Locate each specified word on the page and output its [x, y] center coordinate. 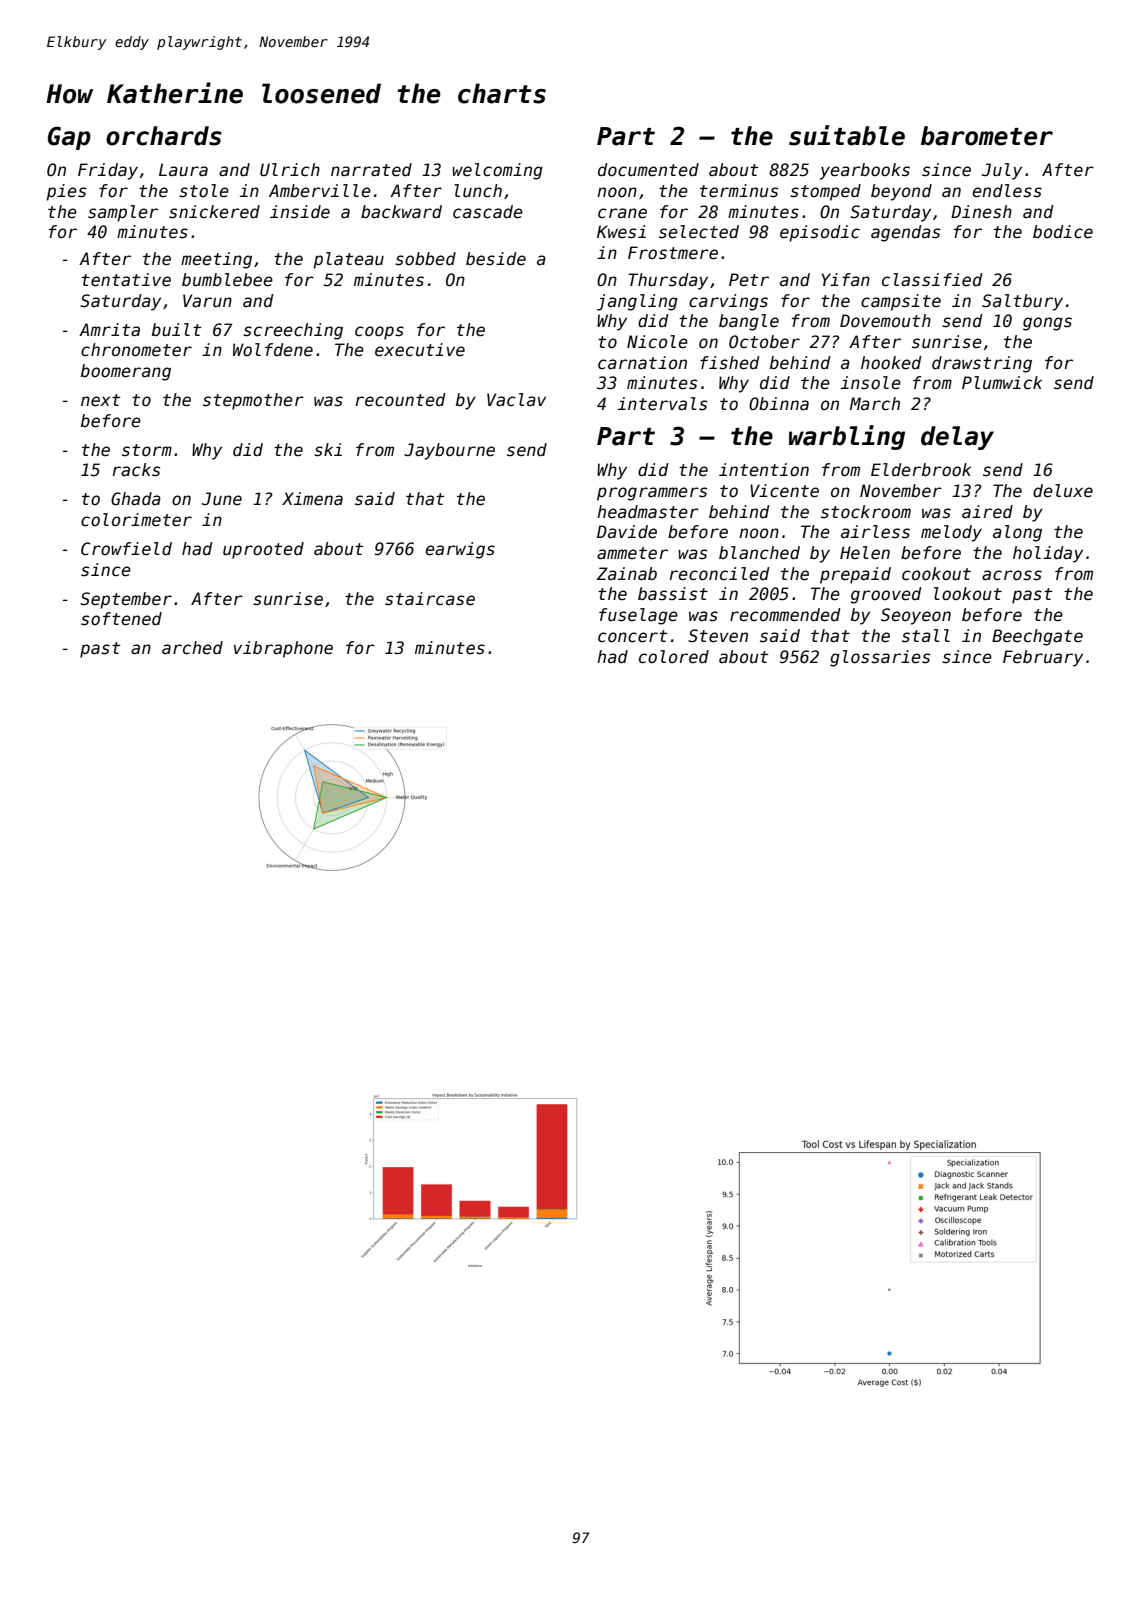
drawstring [982, 364]
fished [730, 363]
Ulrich [290, 170]
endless [1007, 191]
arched [192, 648]
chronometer [136, 350]
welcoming [497, 171]
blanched [759, 553]
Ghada [136, 499]
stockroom [866, 512]
